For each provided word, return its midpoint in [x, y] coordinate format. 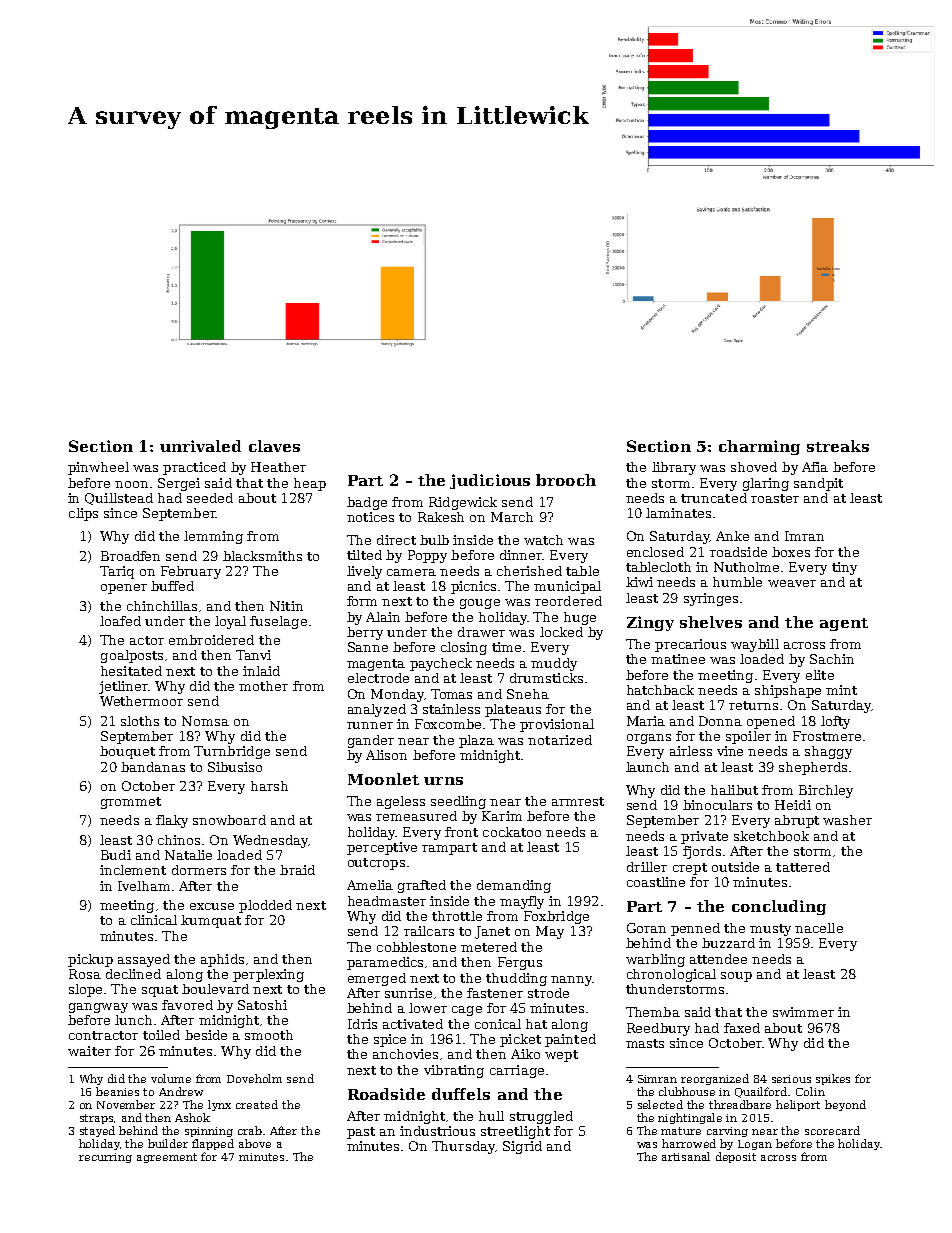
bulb [434, 540]
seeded [210, 498]
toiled [161, 1035]
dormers [199, 870]
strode [548, 993]
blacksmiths [262, 556]
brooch [566, 480]
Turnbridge [232, 752]
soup [736, 977]
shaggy [828, 752]
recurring [105, 1158]
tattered [803, 867]
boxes [791, 552]
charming [759, 447]
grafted [422, 886]
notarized [560, 740]
